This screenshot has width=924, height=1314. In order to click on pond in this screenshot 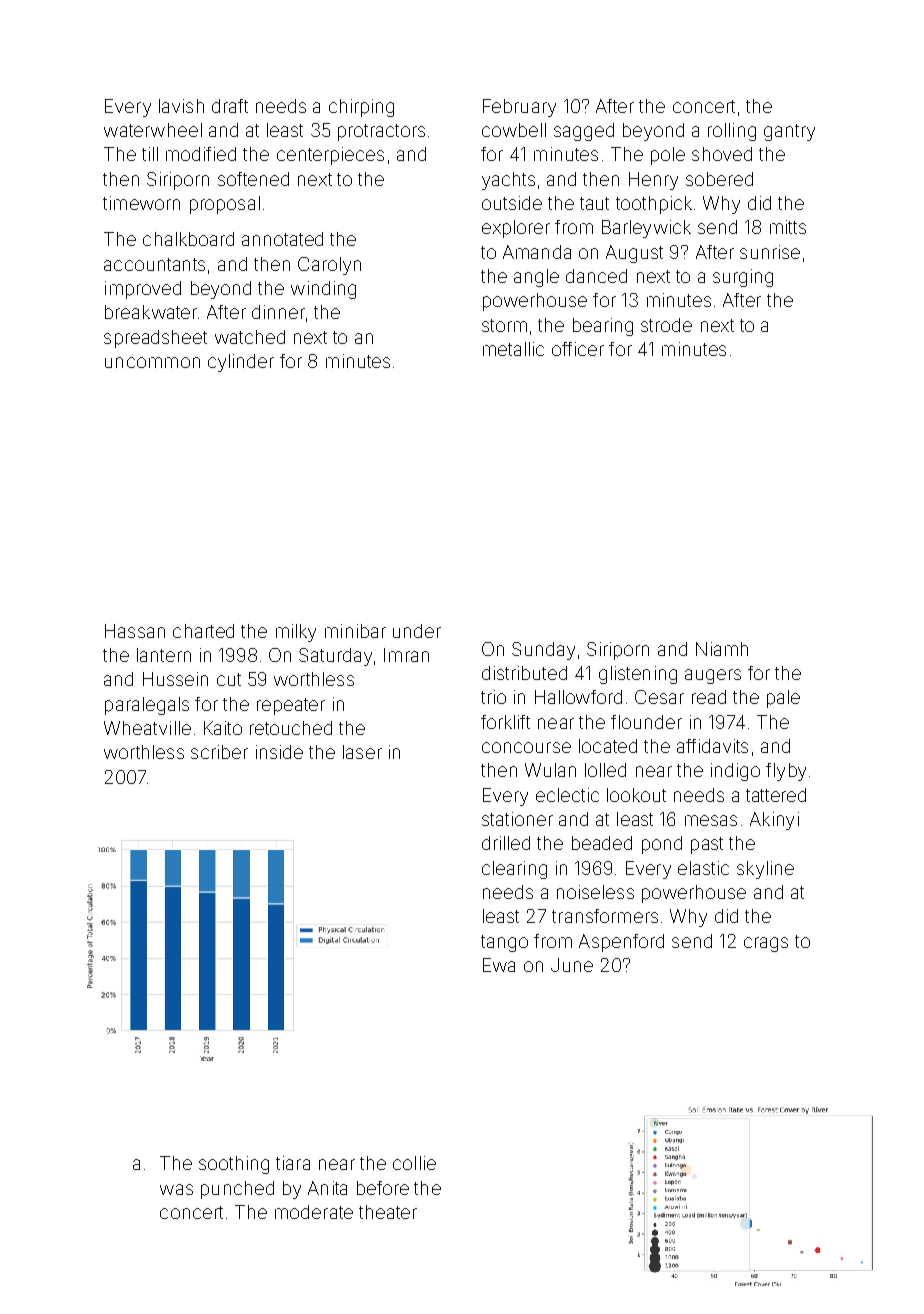, I will do `click(662, 845)`.
